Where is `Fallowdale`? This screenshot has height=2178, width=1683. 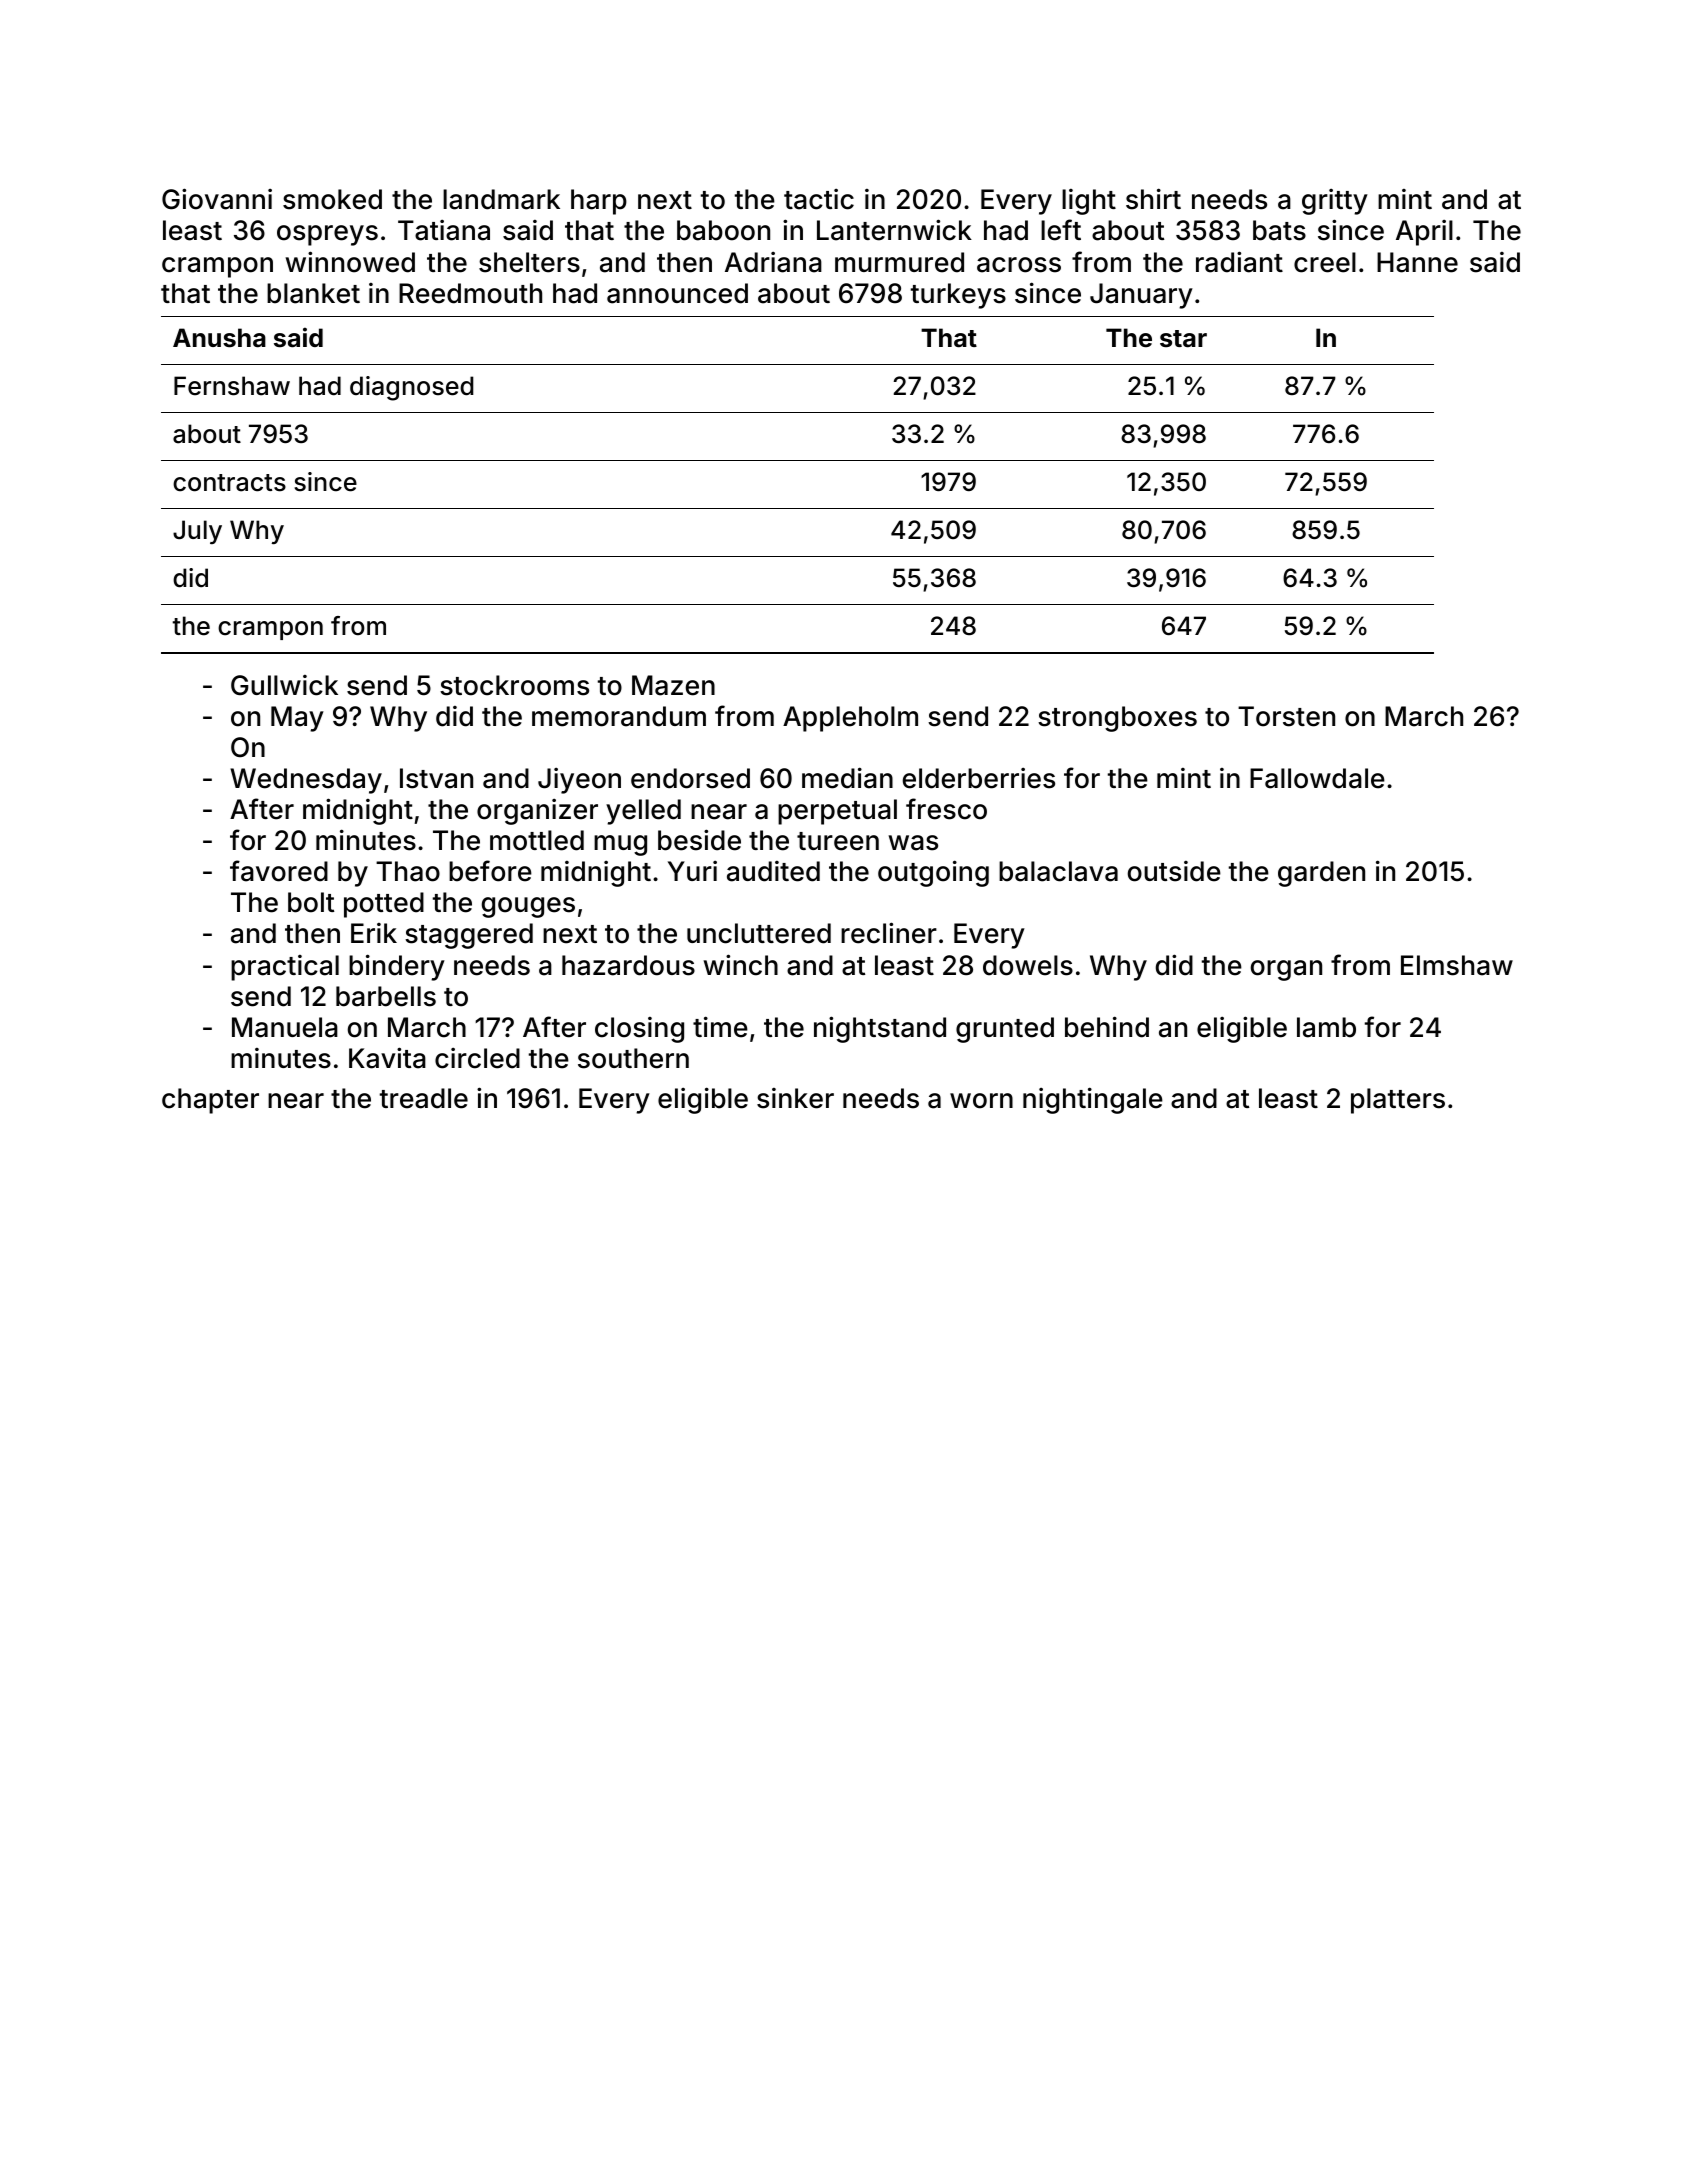 Fallowdale is located at coordinates (1317, 778).
